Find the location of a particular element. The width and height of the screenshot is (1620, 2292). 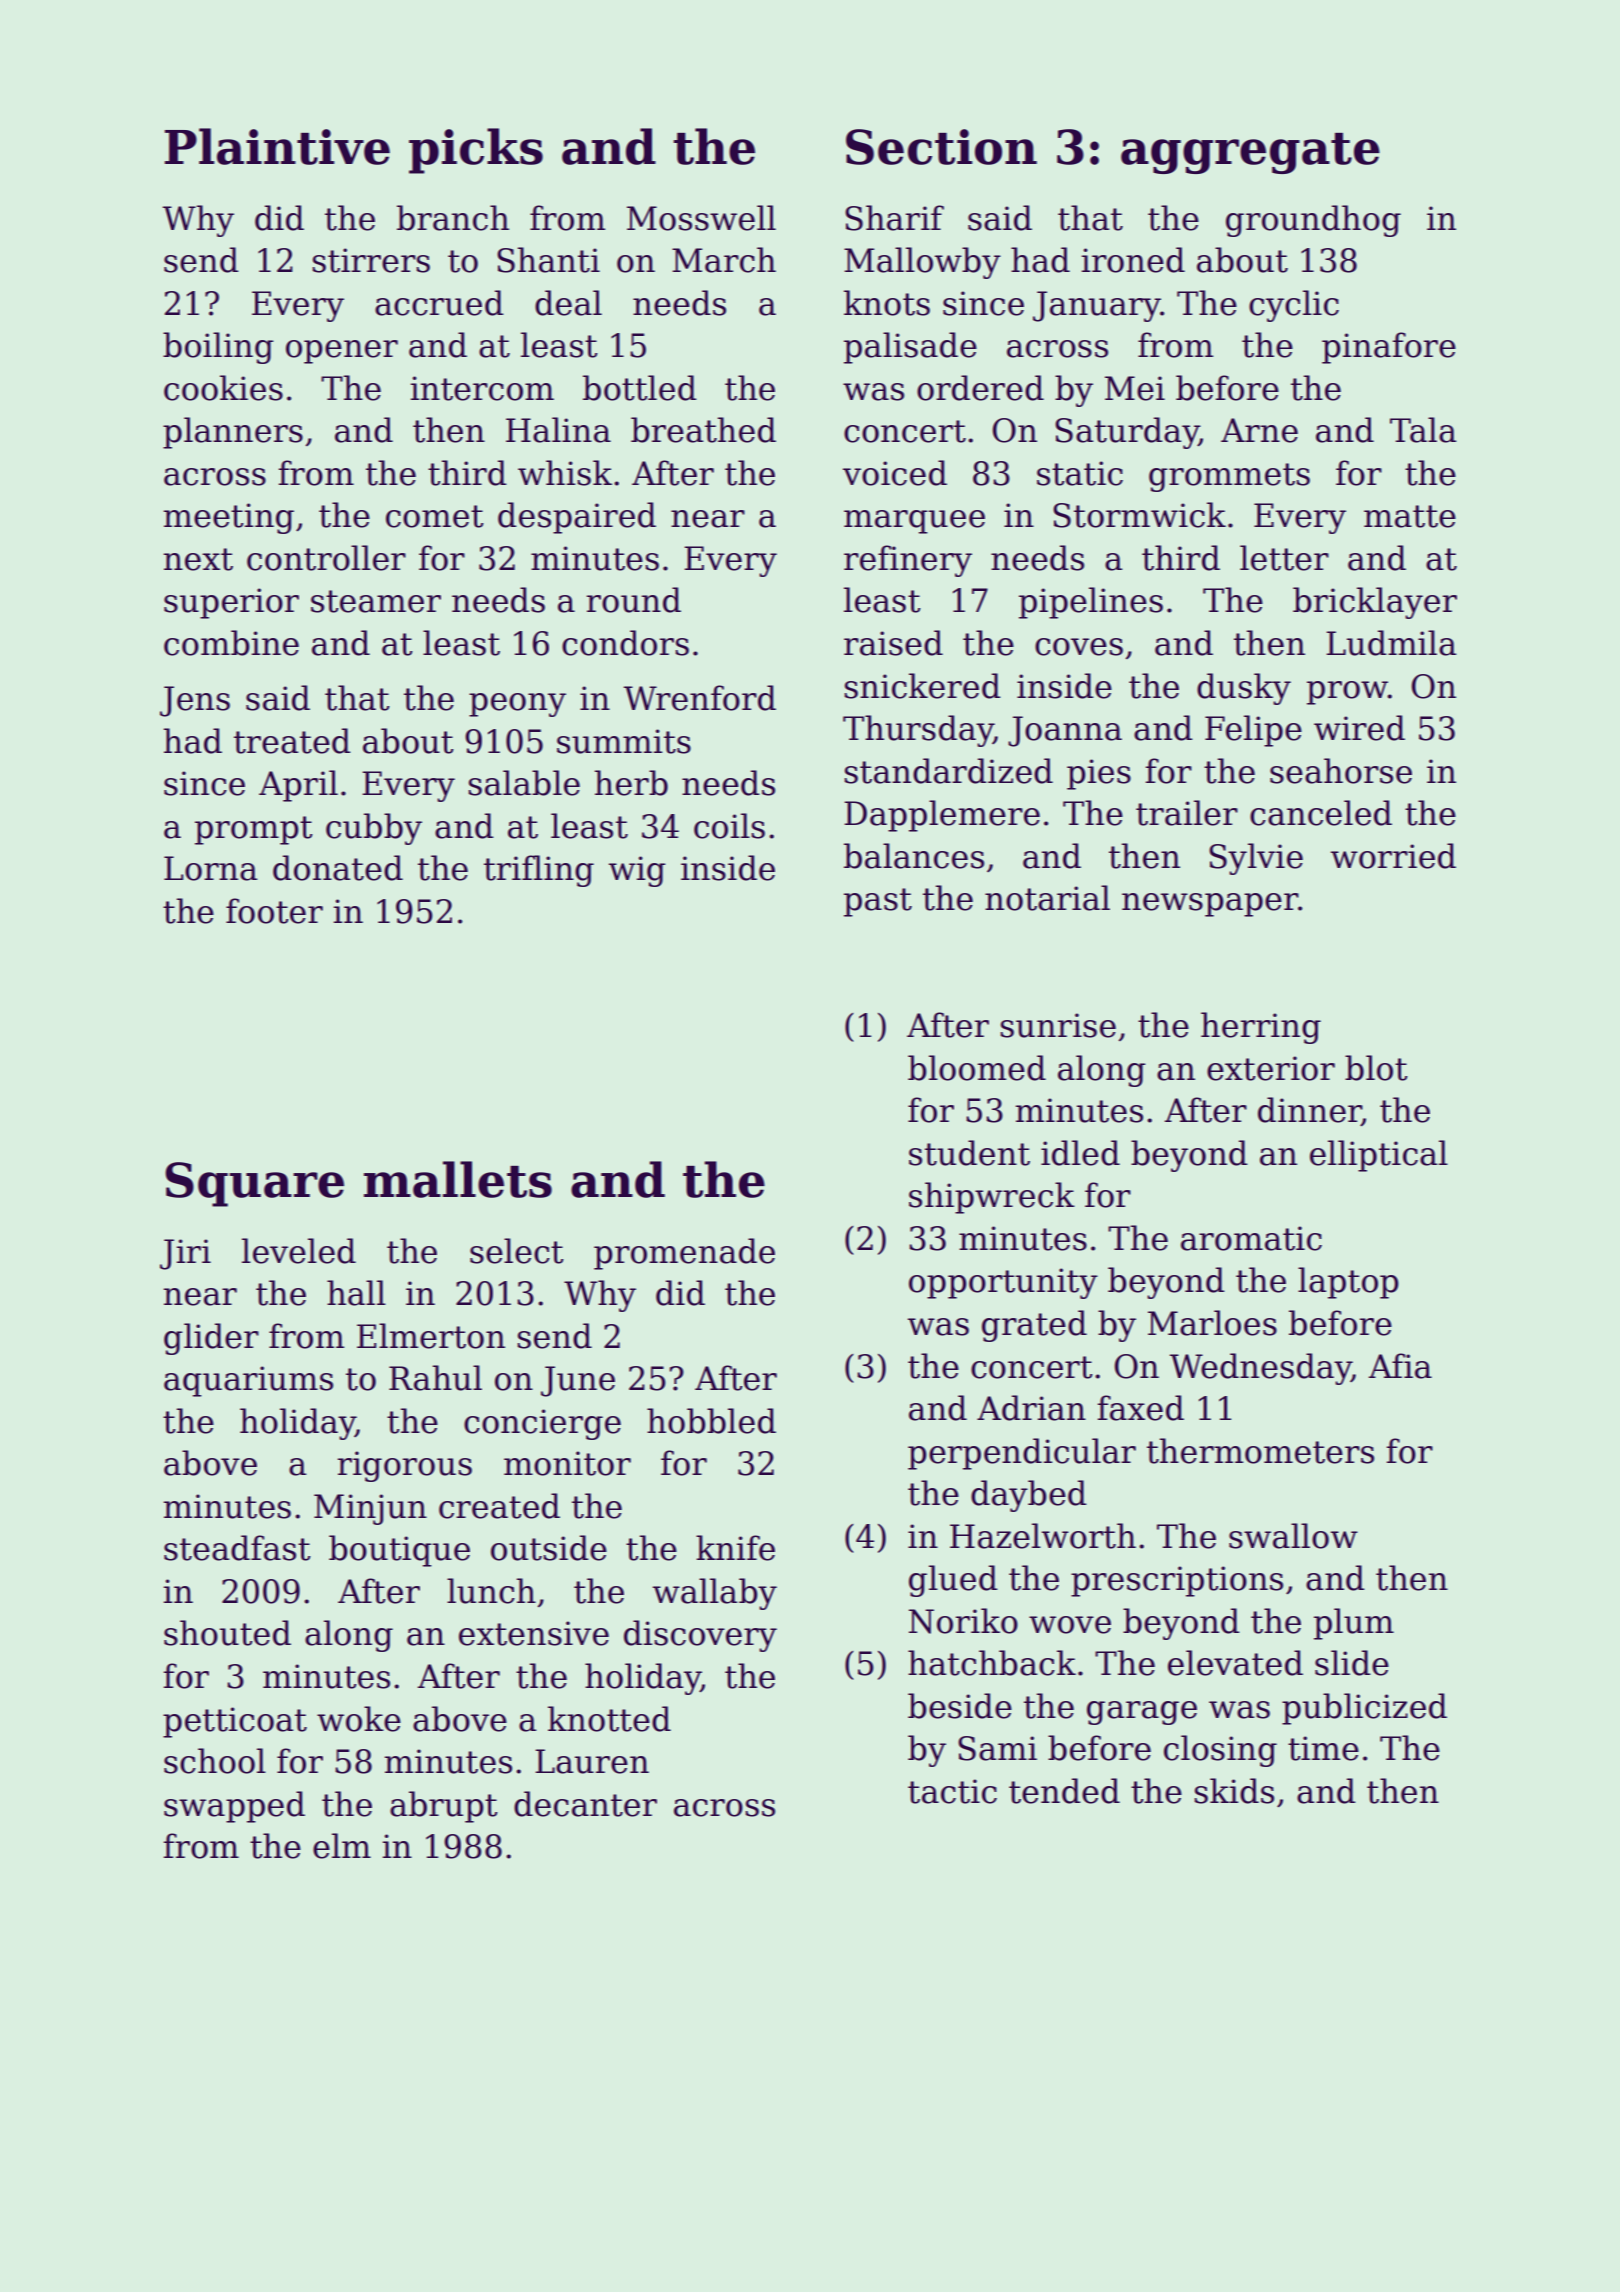

bottled is located at coordinates (640, 388).
